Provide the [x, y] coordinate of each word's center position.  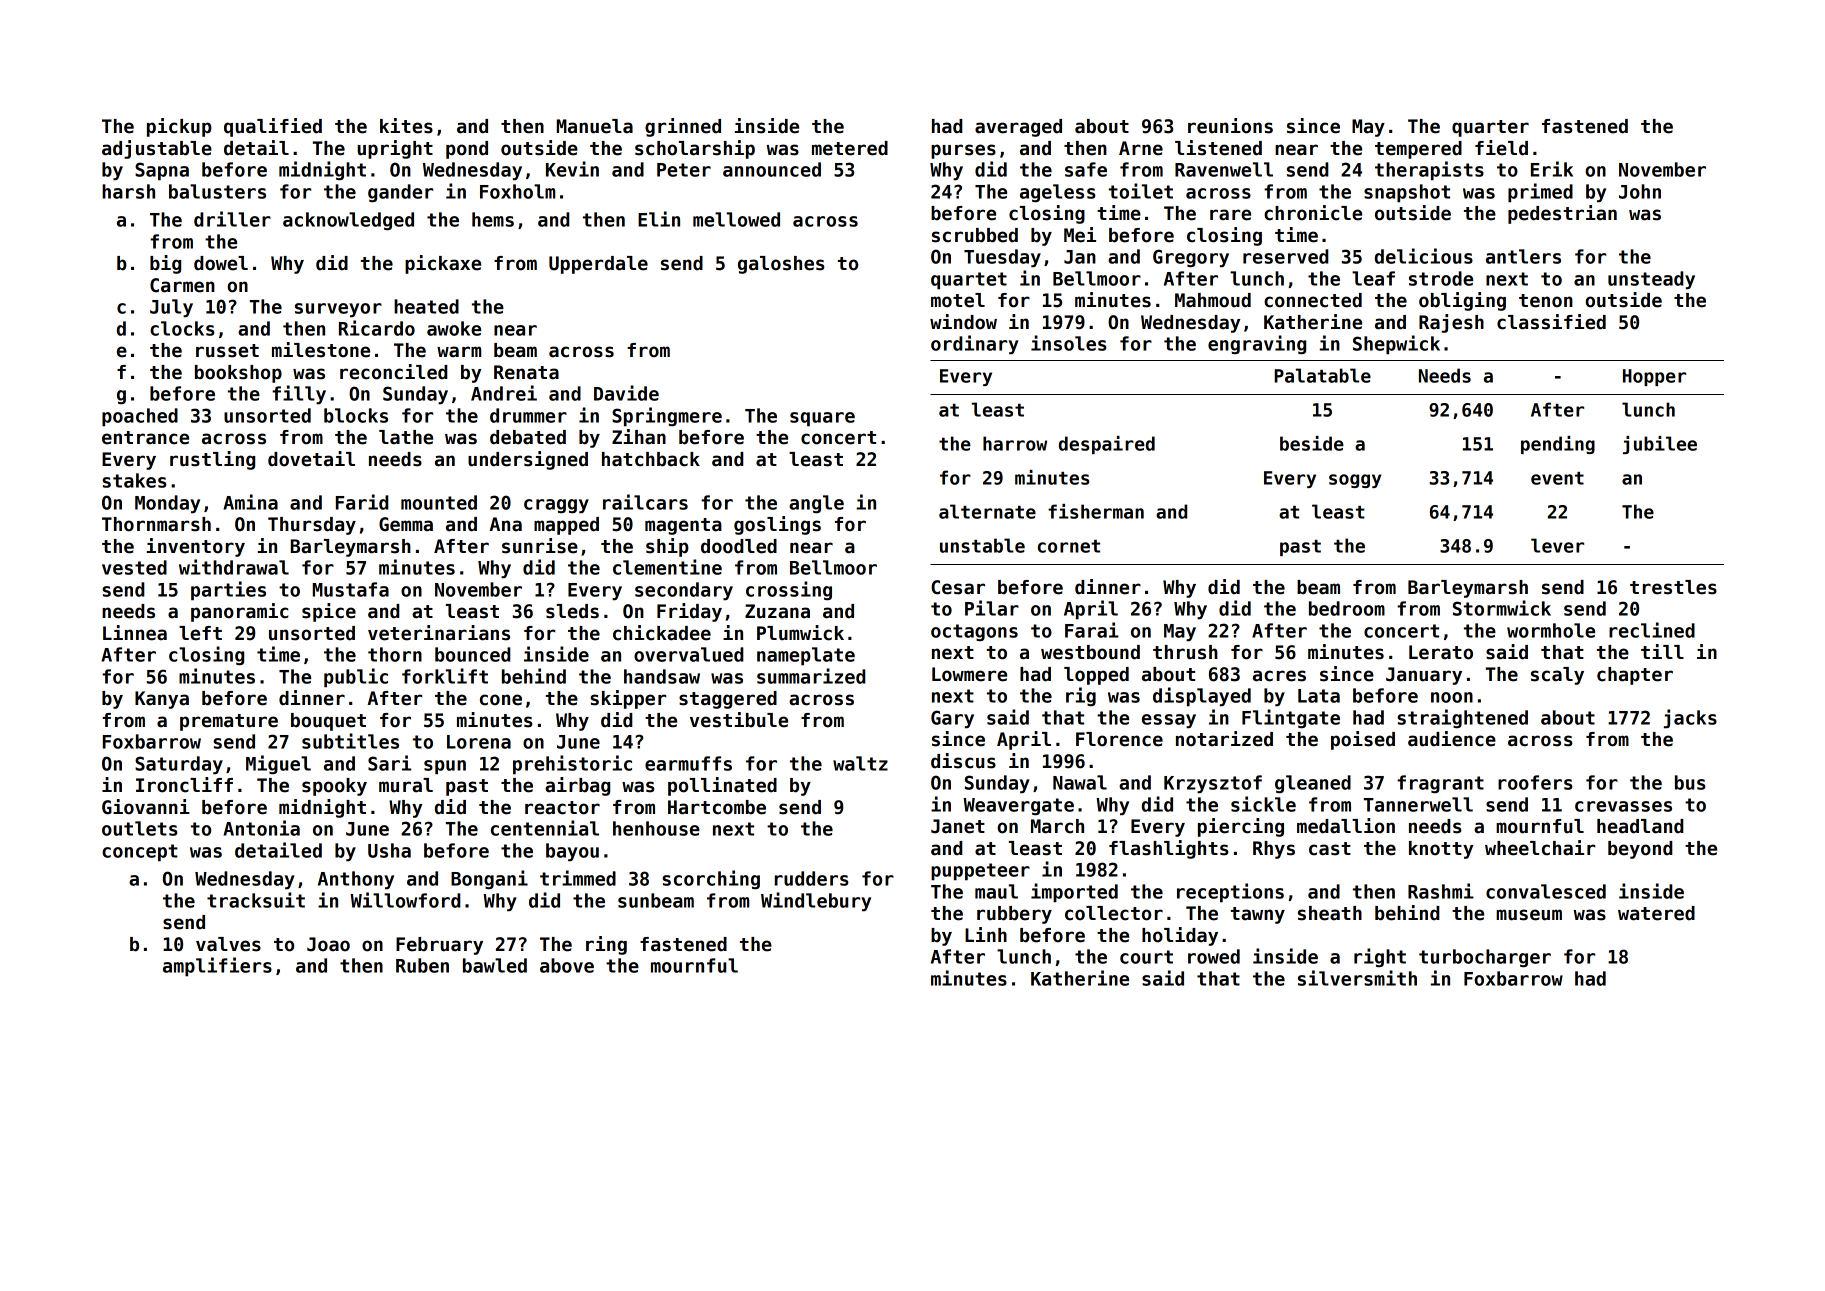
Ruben [422, 965]
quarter [1490, 128]
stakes [134, 480]
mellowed [736, 219]
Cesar [958, 587]
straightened [1462, 718]
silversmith [1357, 978]
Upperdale [598, 265]
